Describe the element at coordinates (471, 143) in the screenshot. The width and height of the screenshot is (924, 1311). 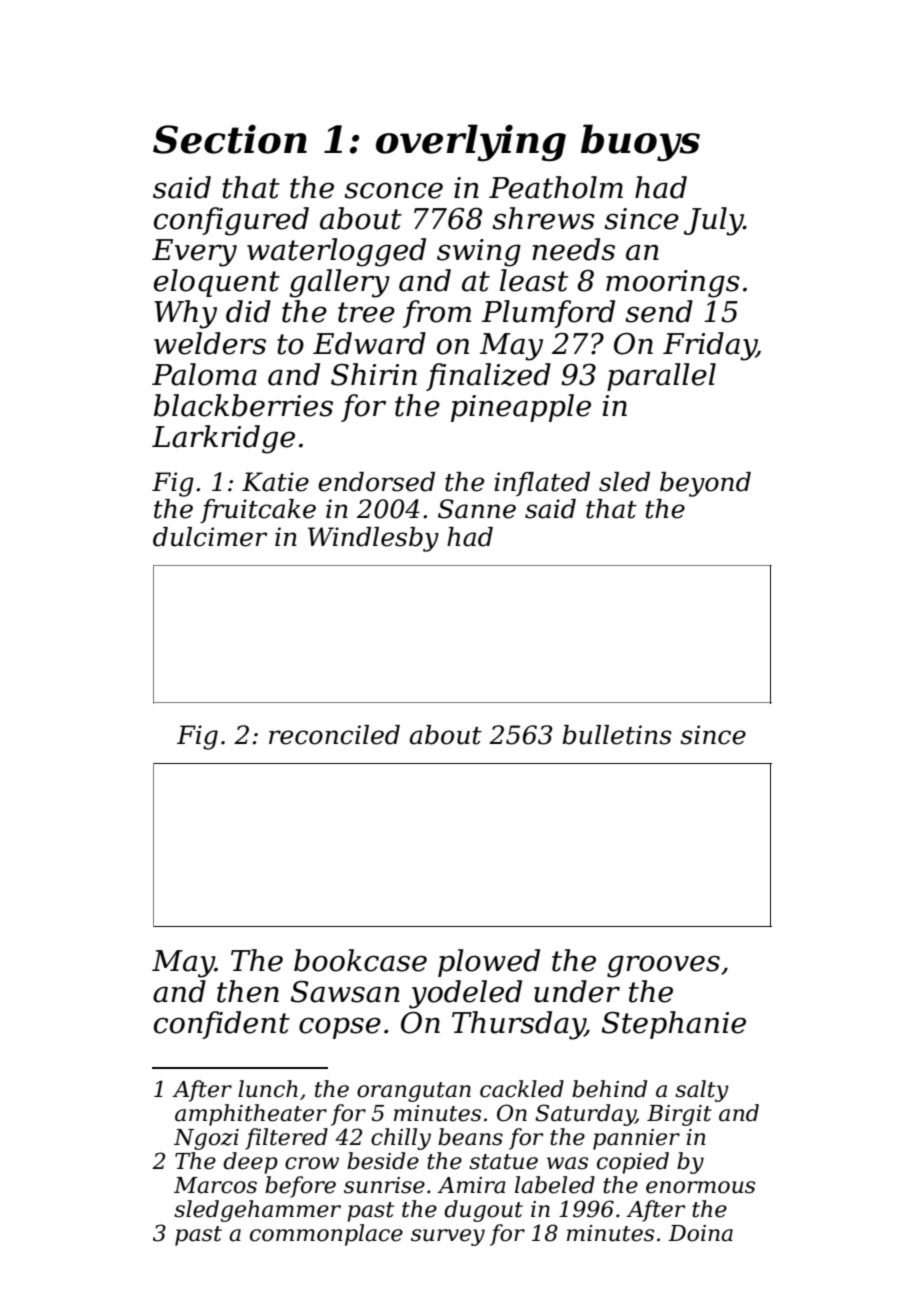
I see `overlying` at that location.
